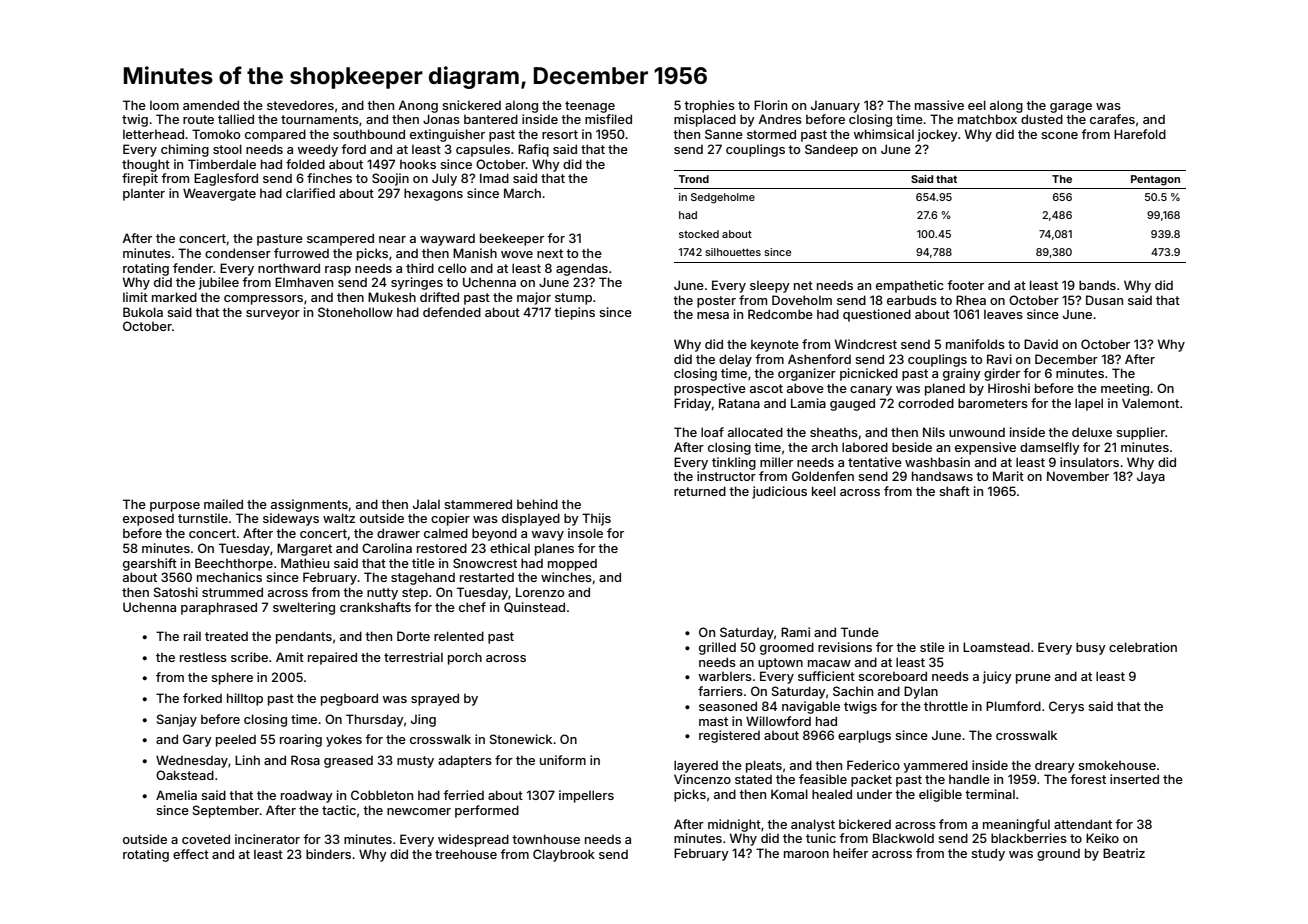  I want to click on planter, so click(144, 194).
